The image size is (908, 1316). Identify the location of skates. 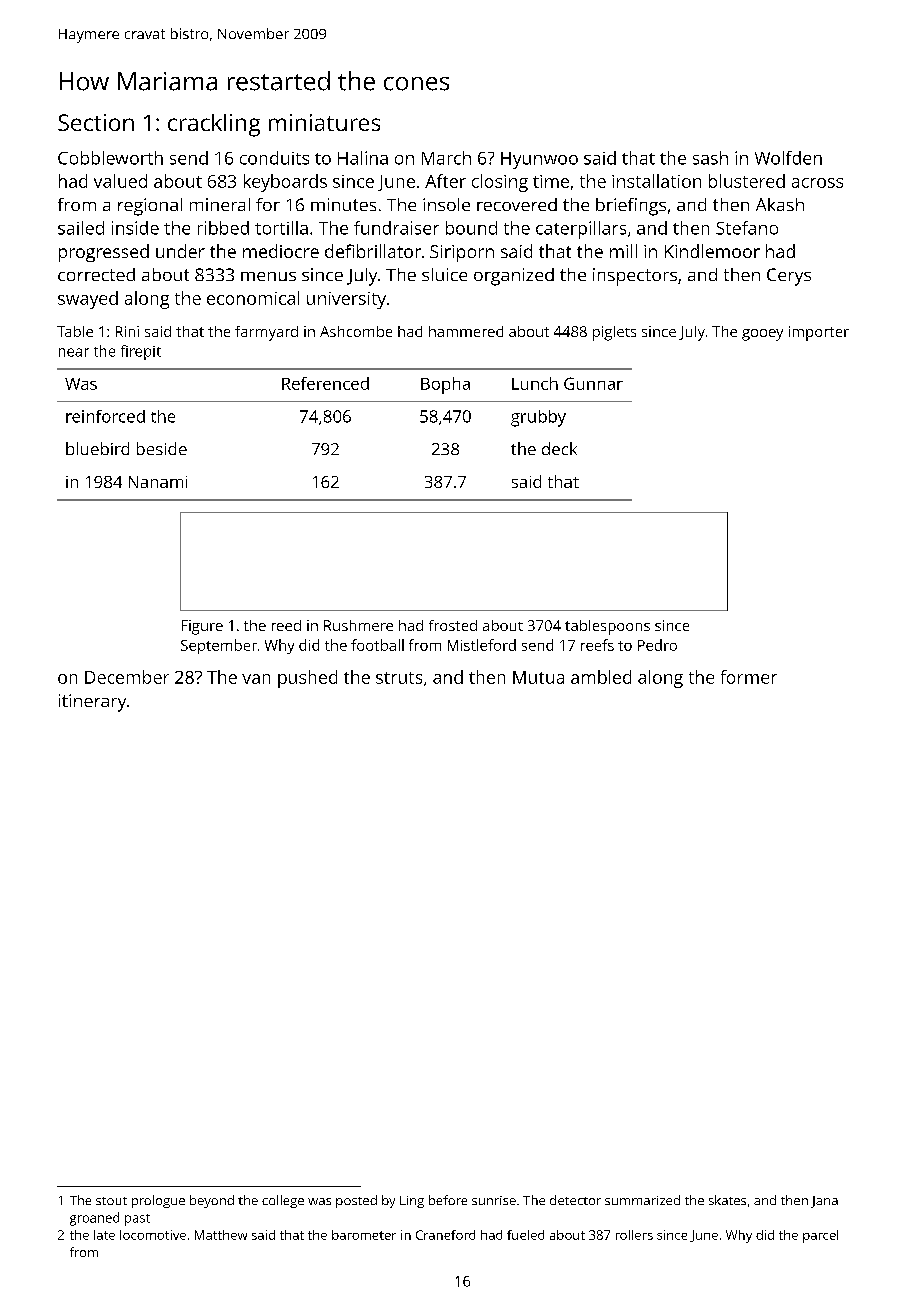
(727, 1200).
